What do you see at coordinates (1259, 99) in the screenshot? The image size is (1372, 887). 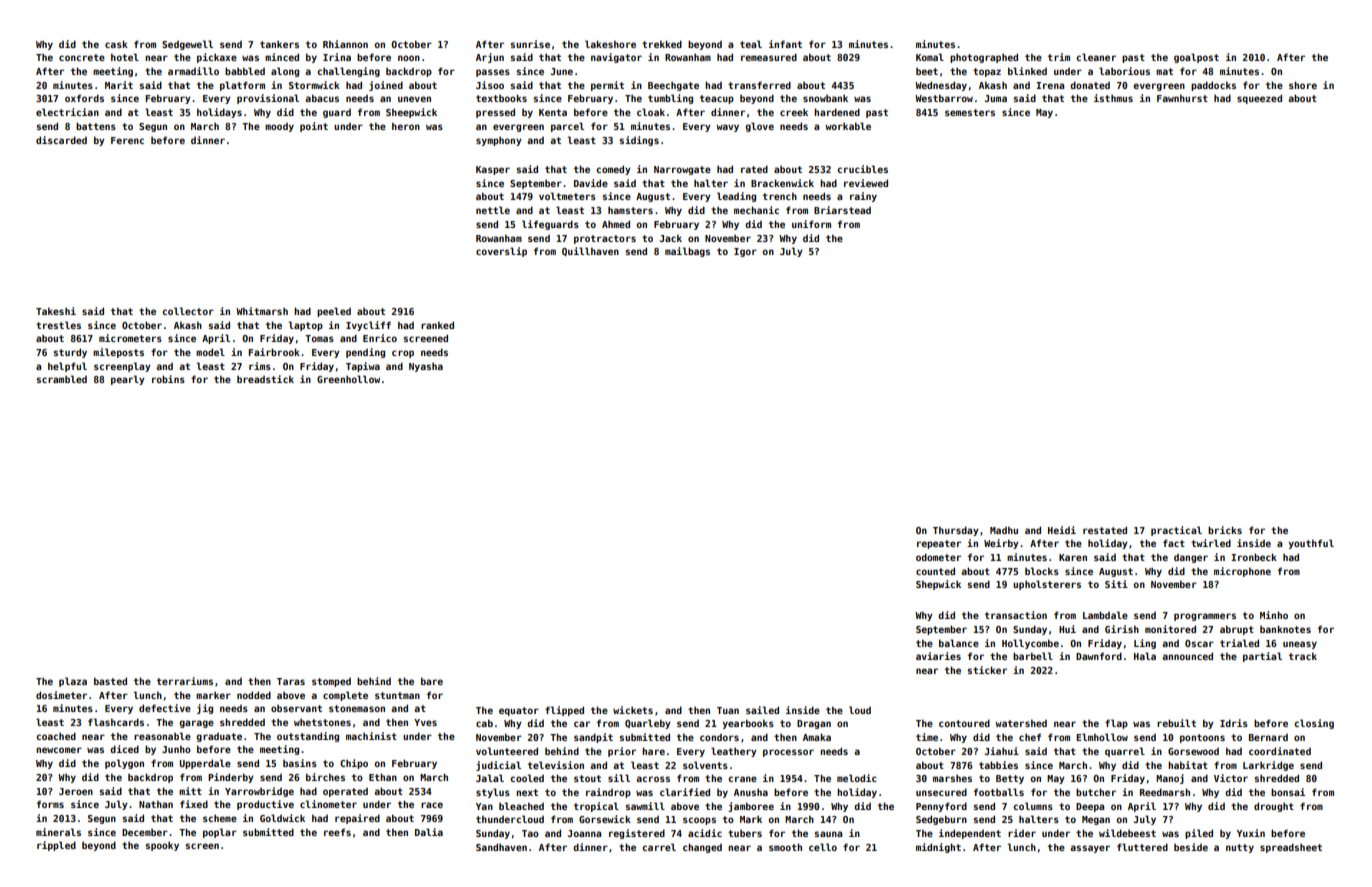 I see `squeezed` at bounding box center [1259, 99].
